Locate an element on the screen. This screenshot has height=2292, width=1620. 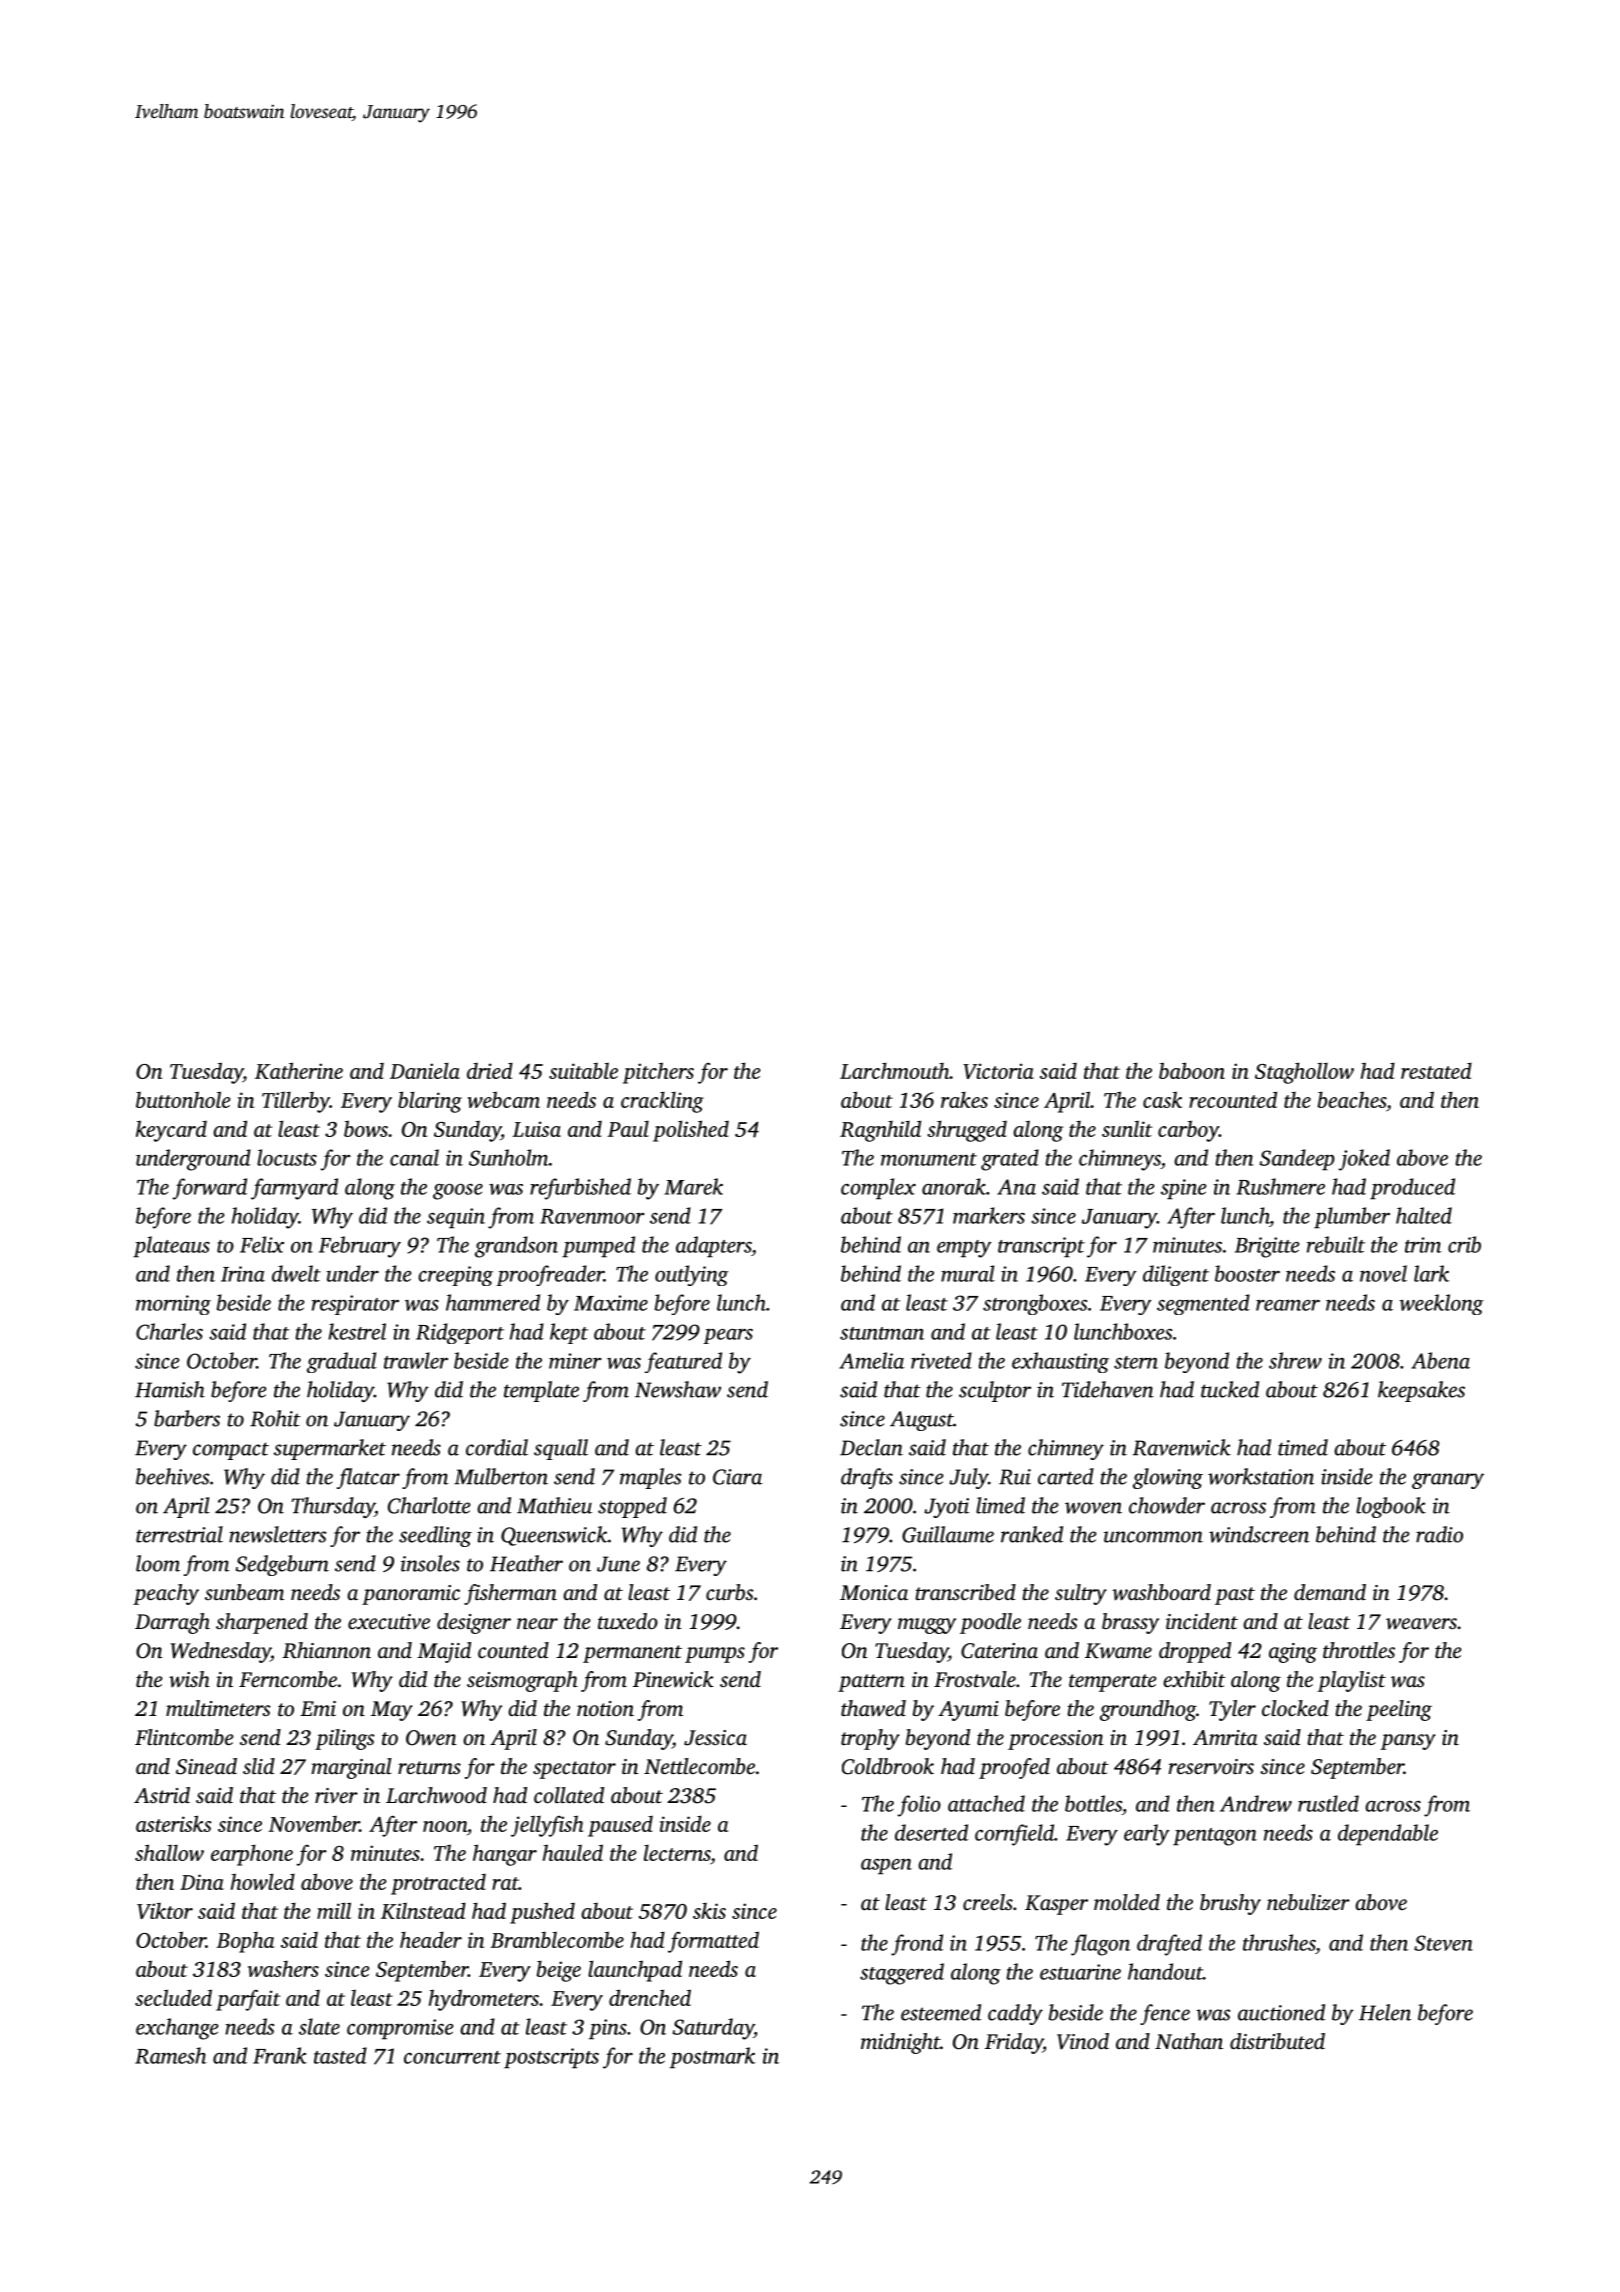
trawler is located at coordinates (416, 1360).
